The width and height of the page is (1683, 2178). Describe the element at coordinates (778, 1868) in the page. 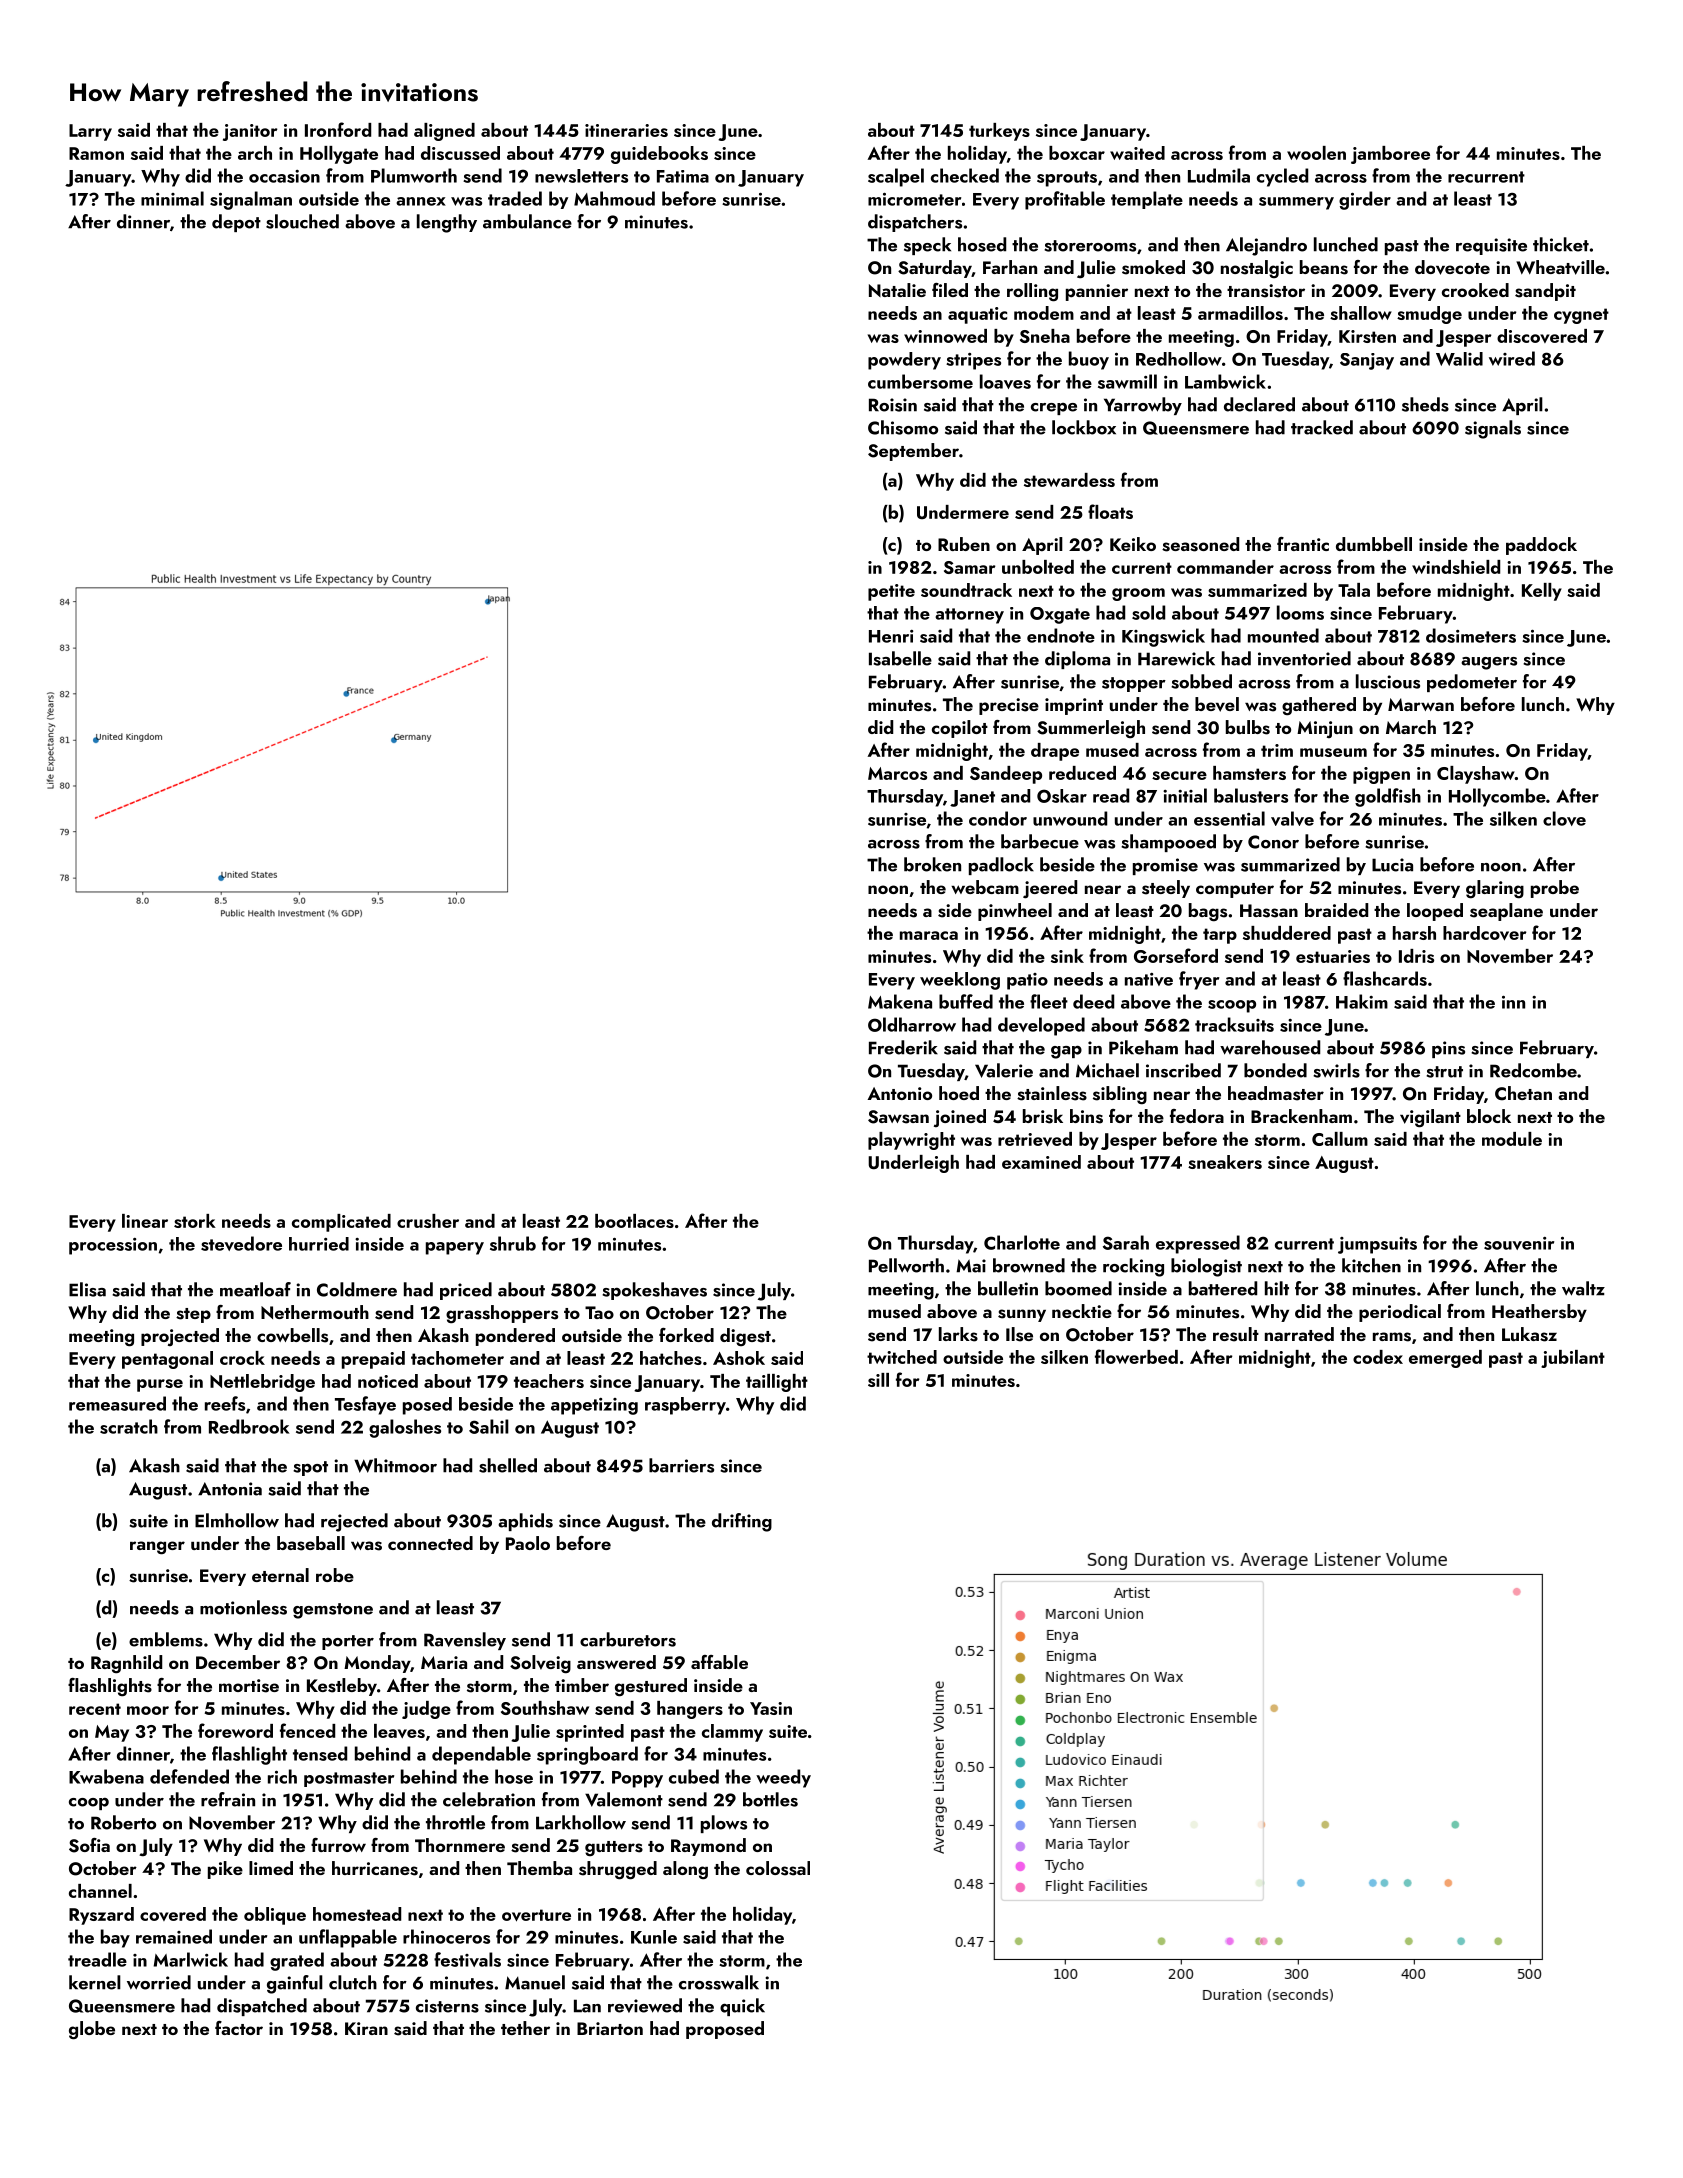

I see `colossal` at that location.
